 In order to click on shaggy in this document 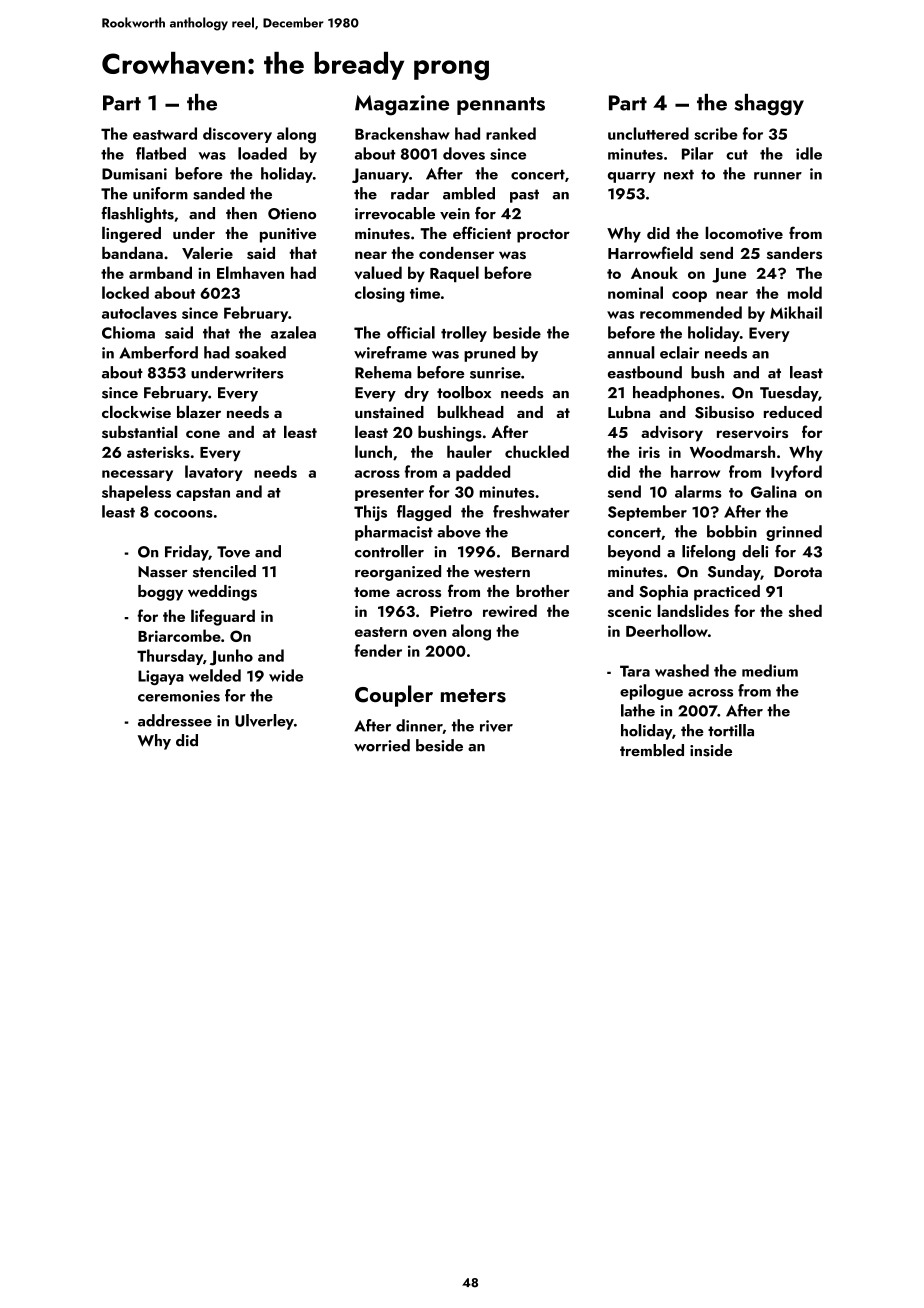, I will do `click(769, 105)`.
